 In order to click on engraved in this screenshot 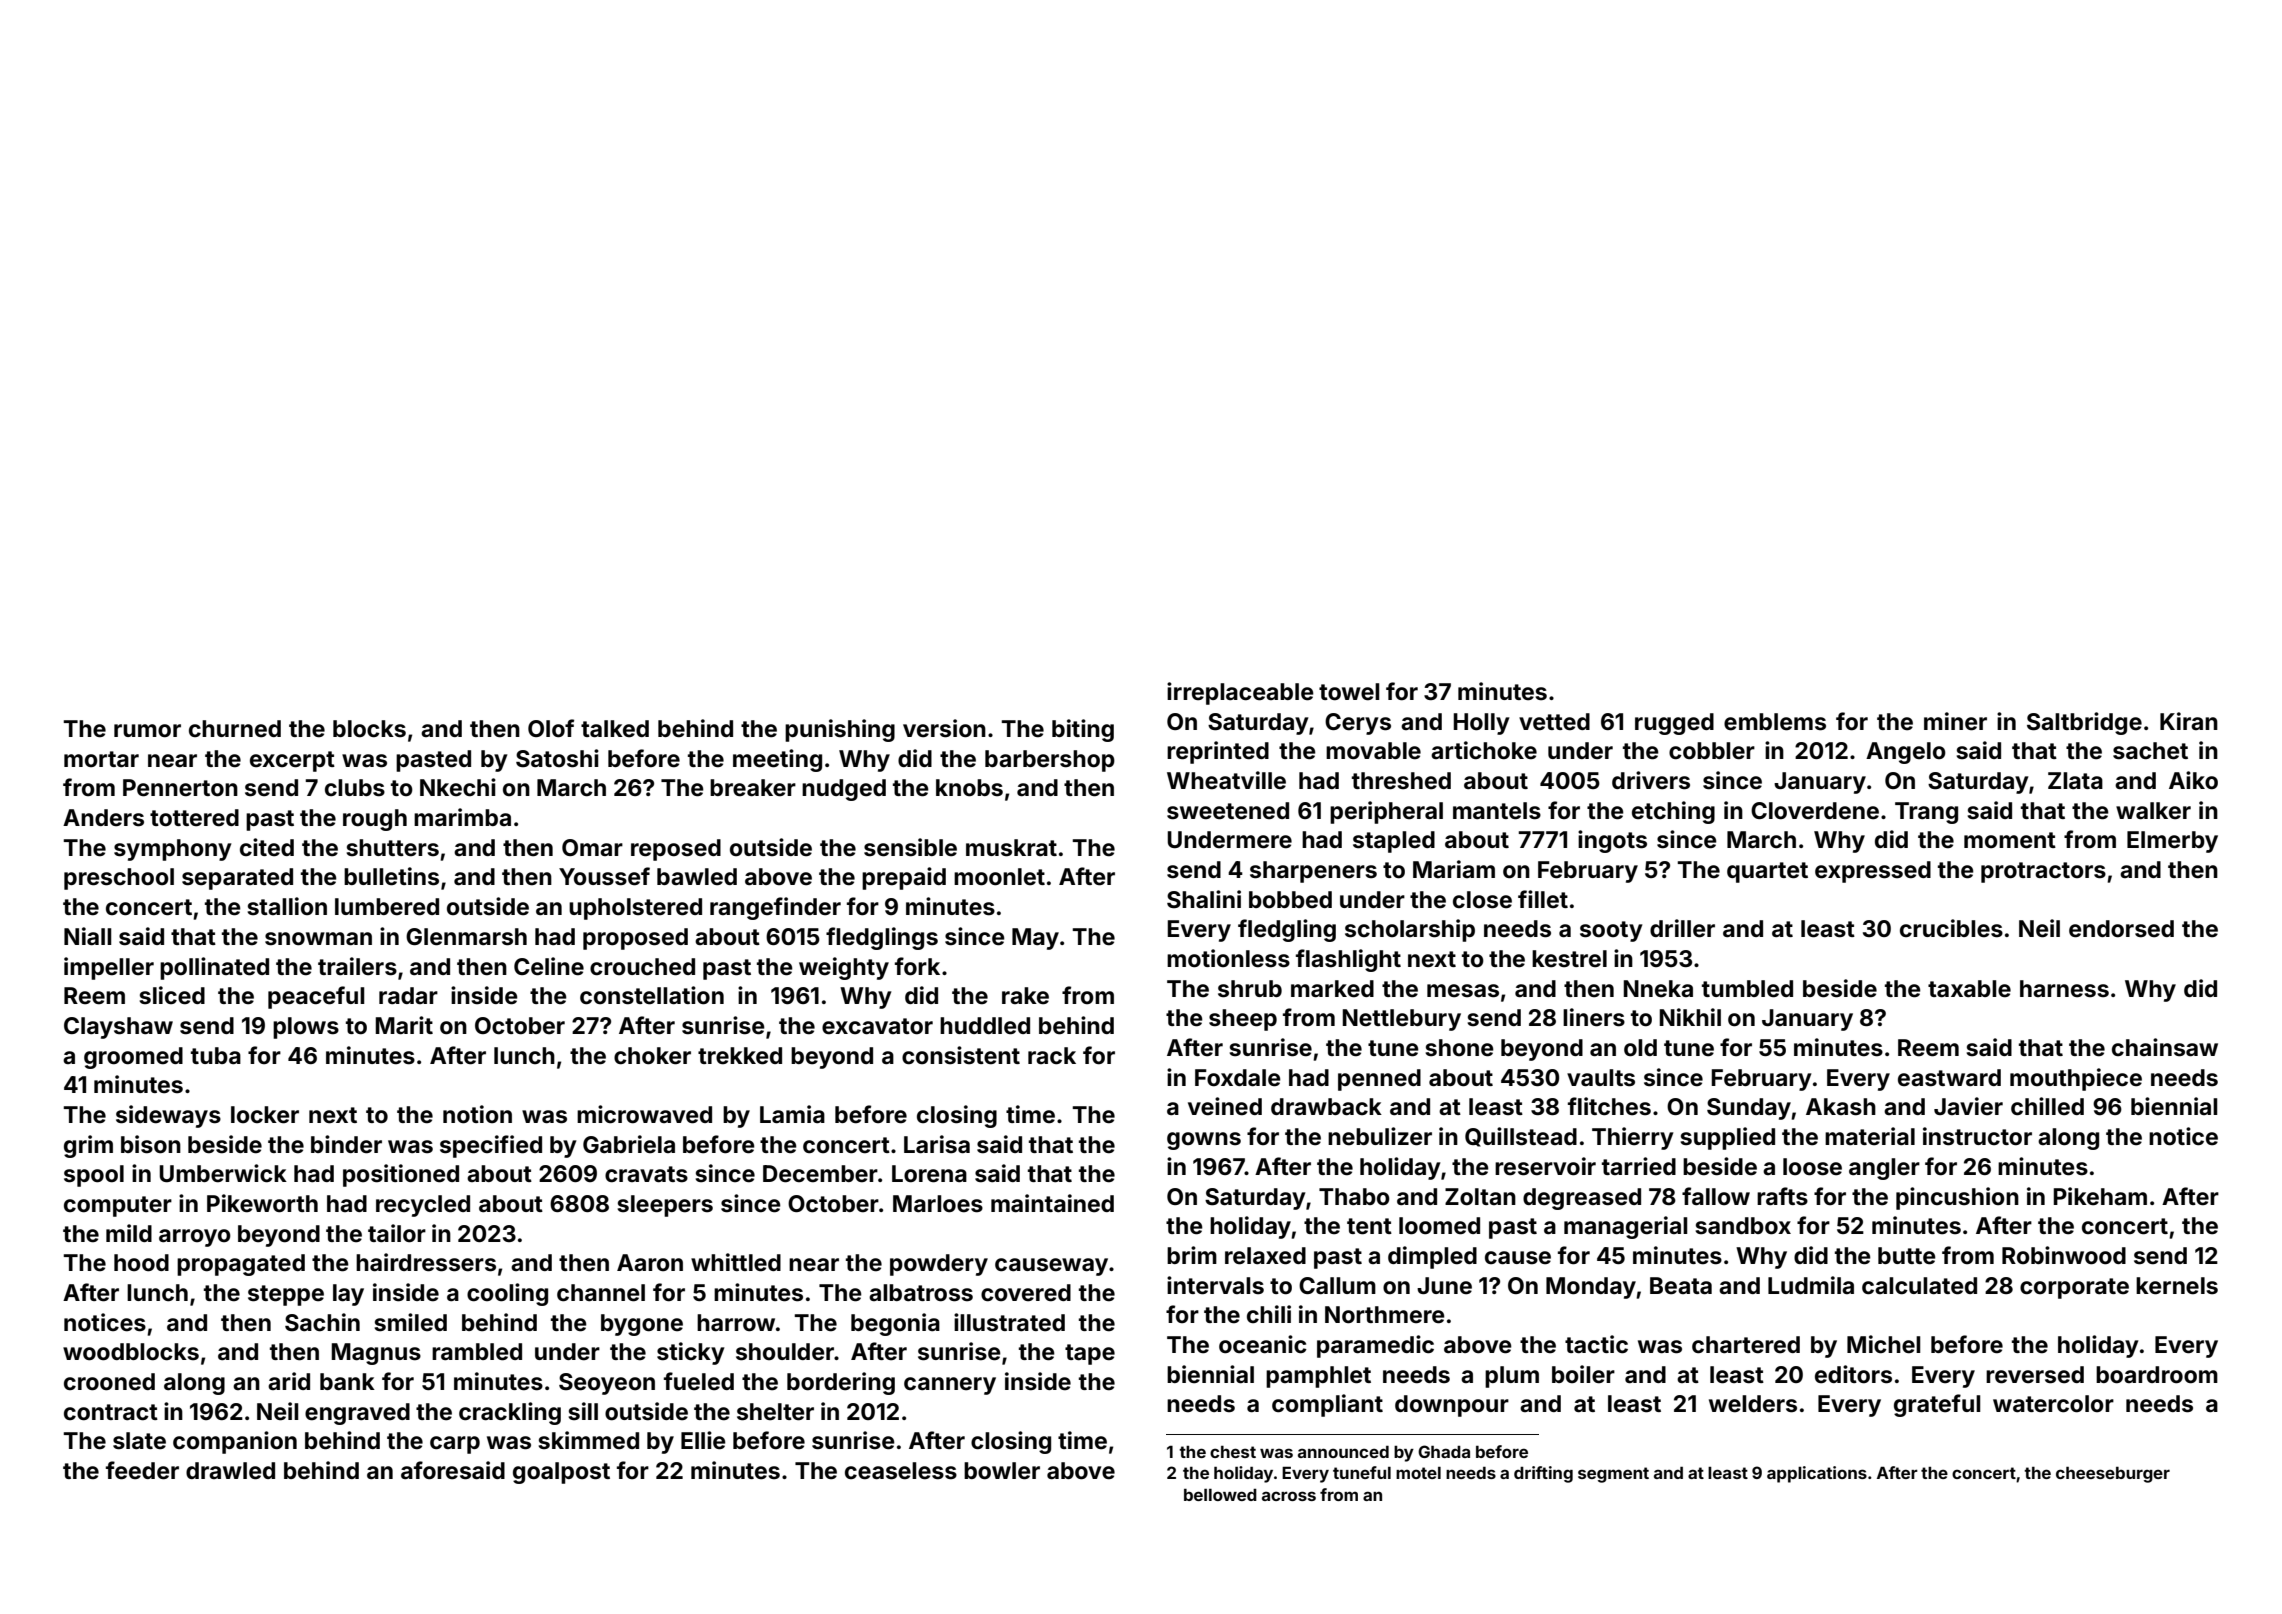, I will do `click(357, 1414)`.
